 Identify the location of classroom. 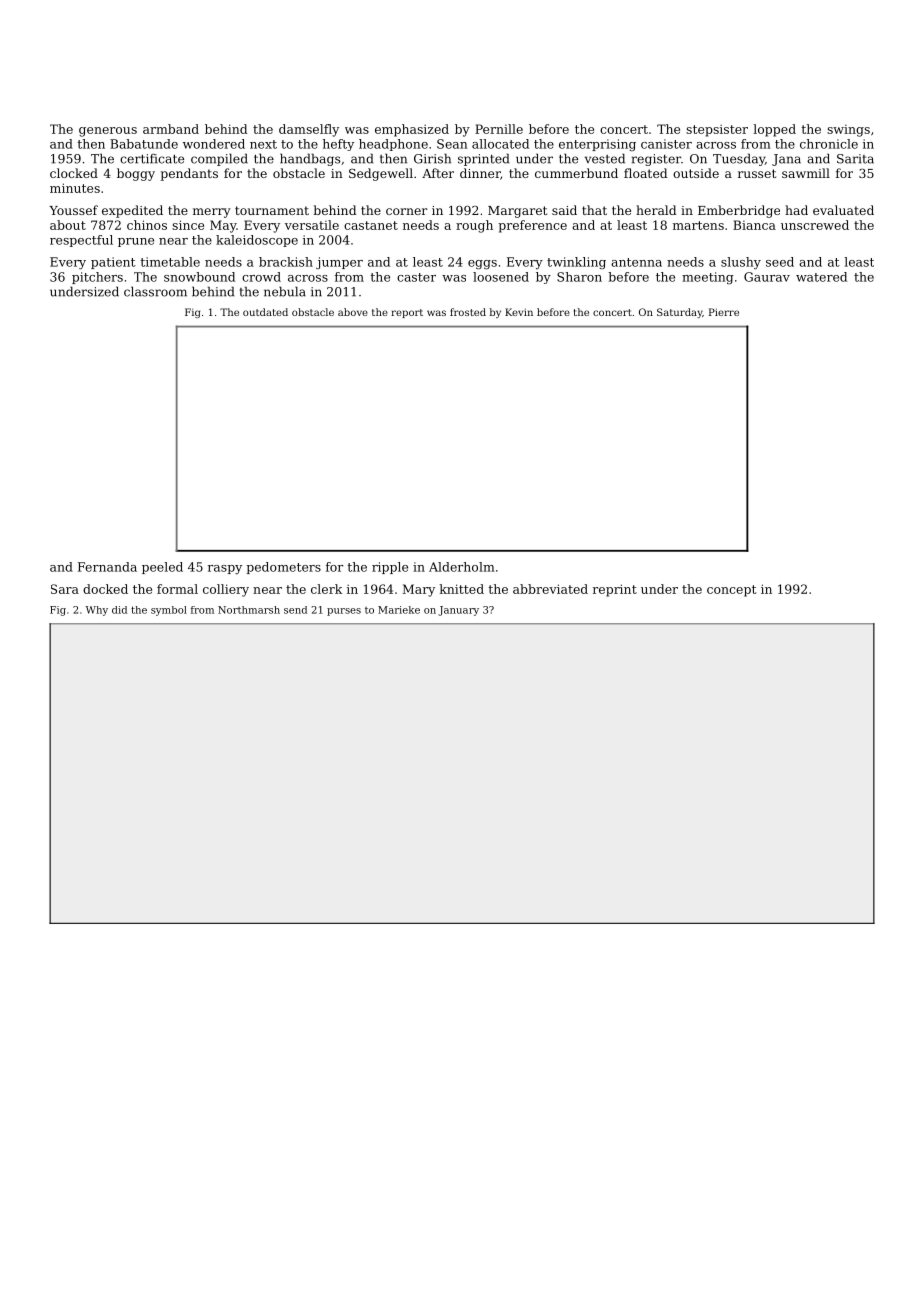
(155, 291).
